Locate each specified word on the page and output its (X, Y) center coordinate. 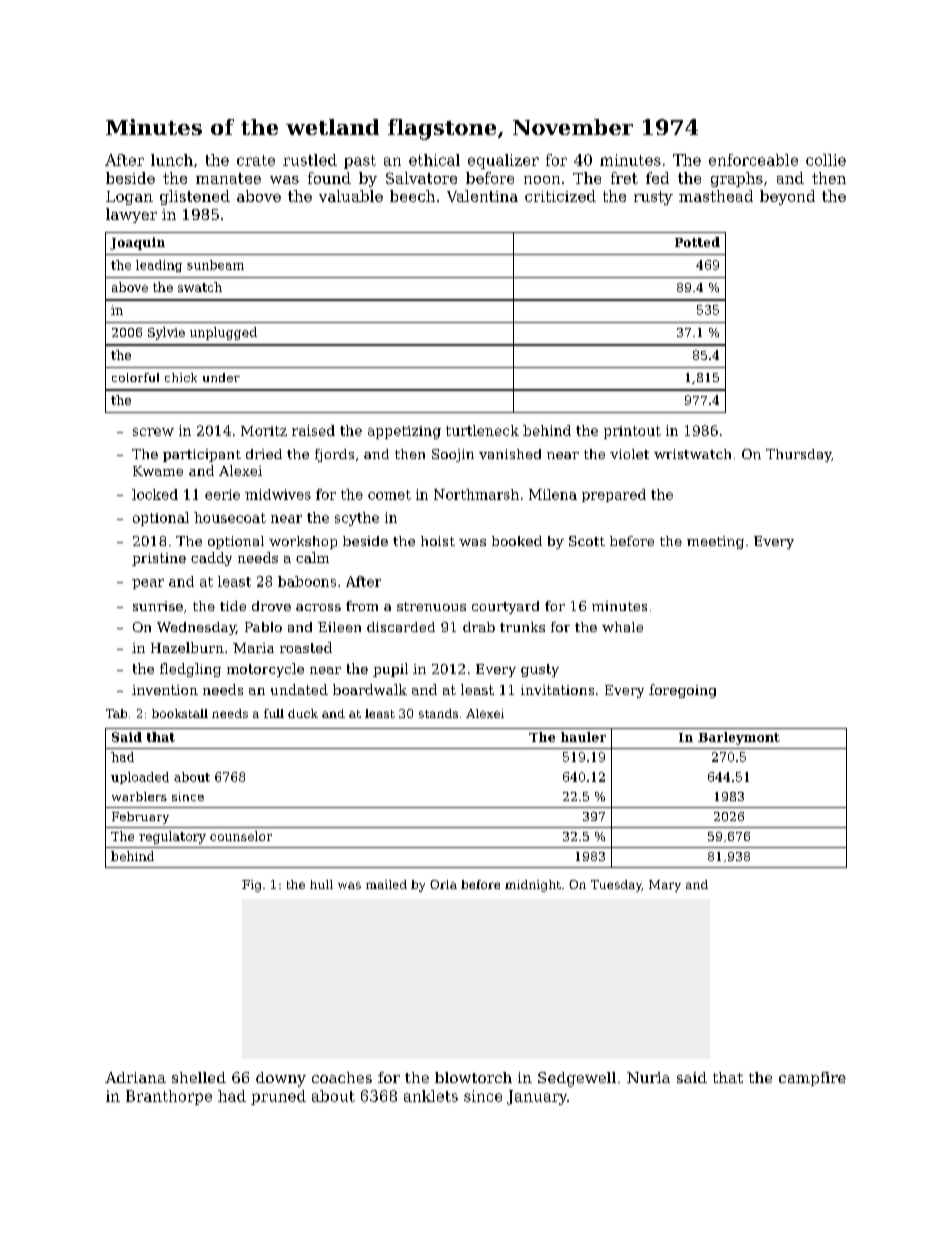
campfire (812, 1079)
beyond (787, 197)
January (537, 1097)
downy (281, 1079)
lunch (172, 160)
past (360, 162)
